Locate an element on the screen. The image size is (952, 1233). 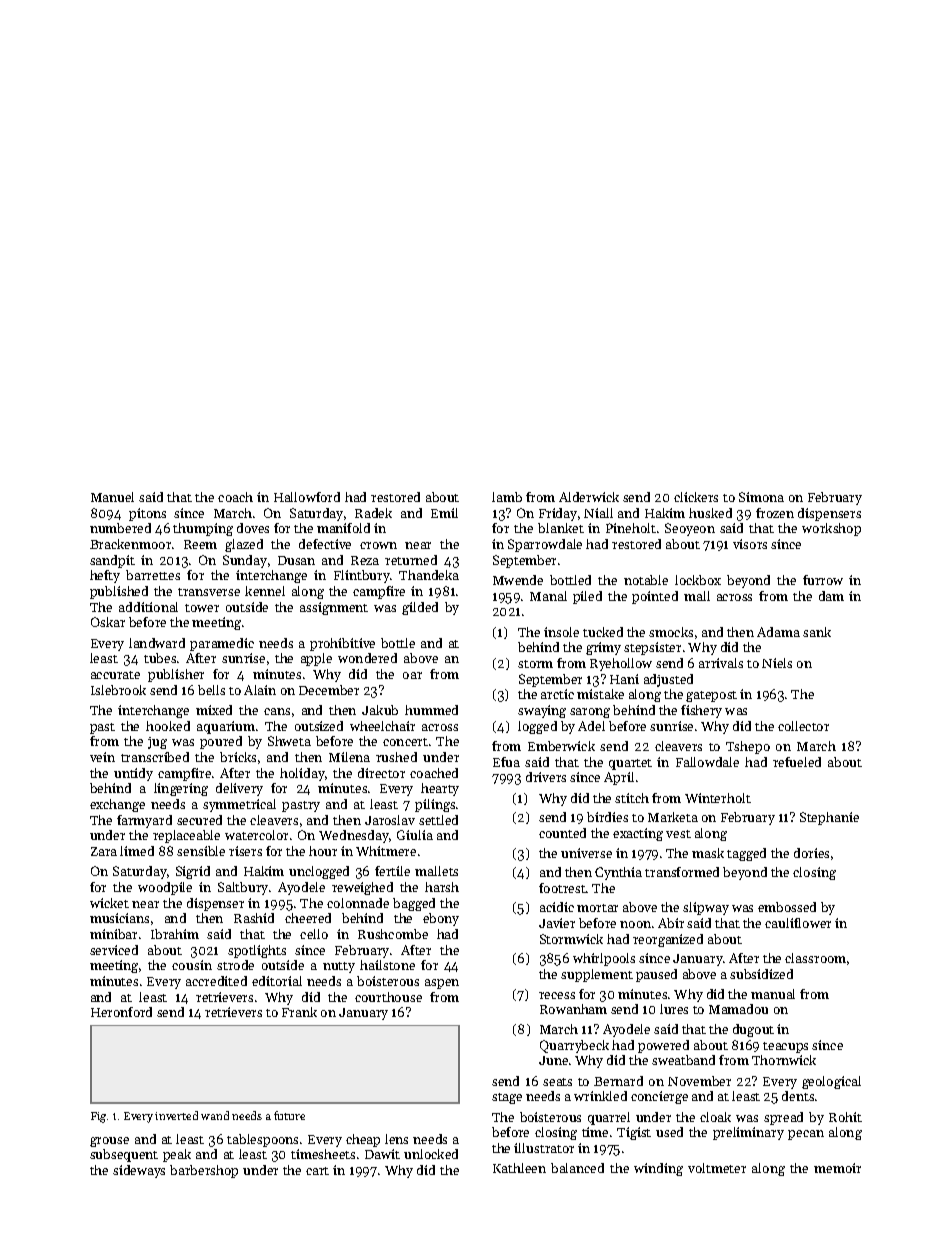
grimy is located at coordinates (603, 648).
